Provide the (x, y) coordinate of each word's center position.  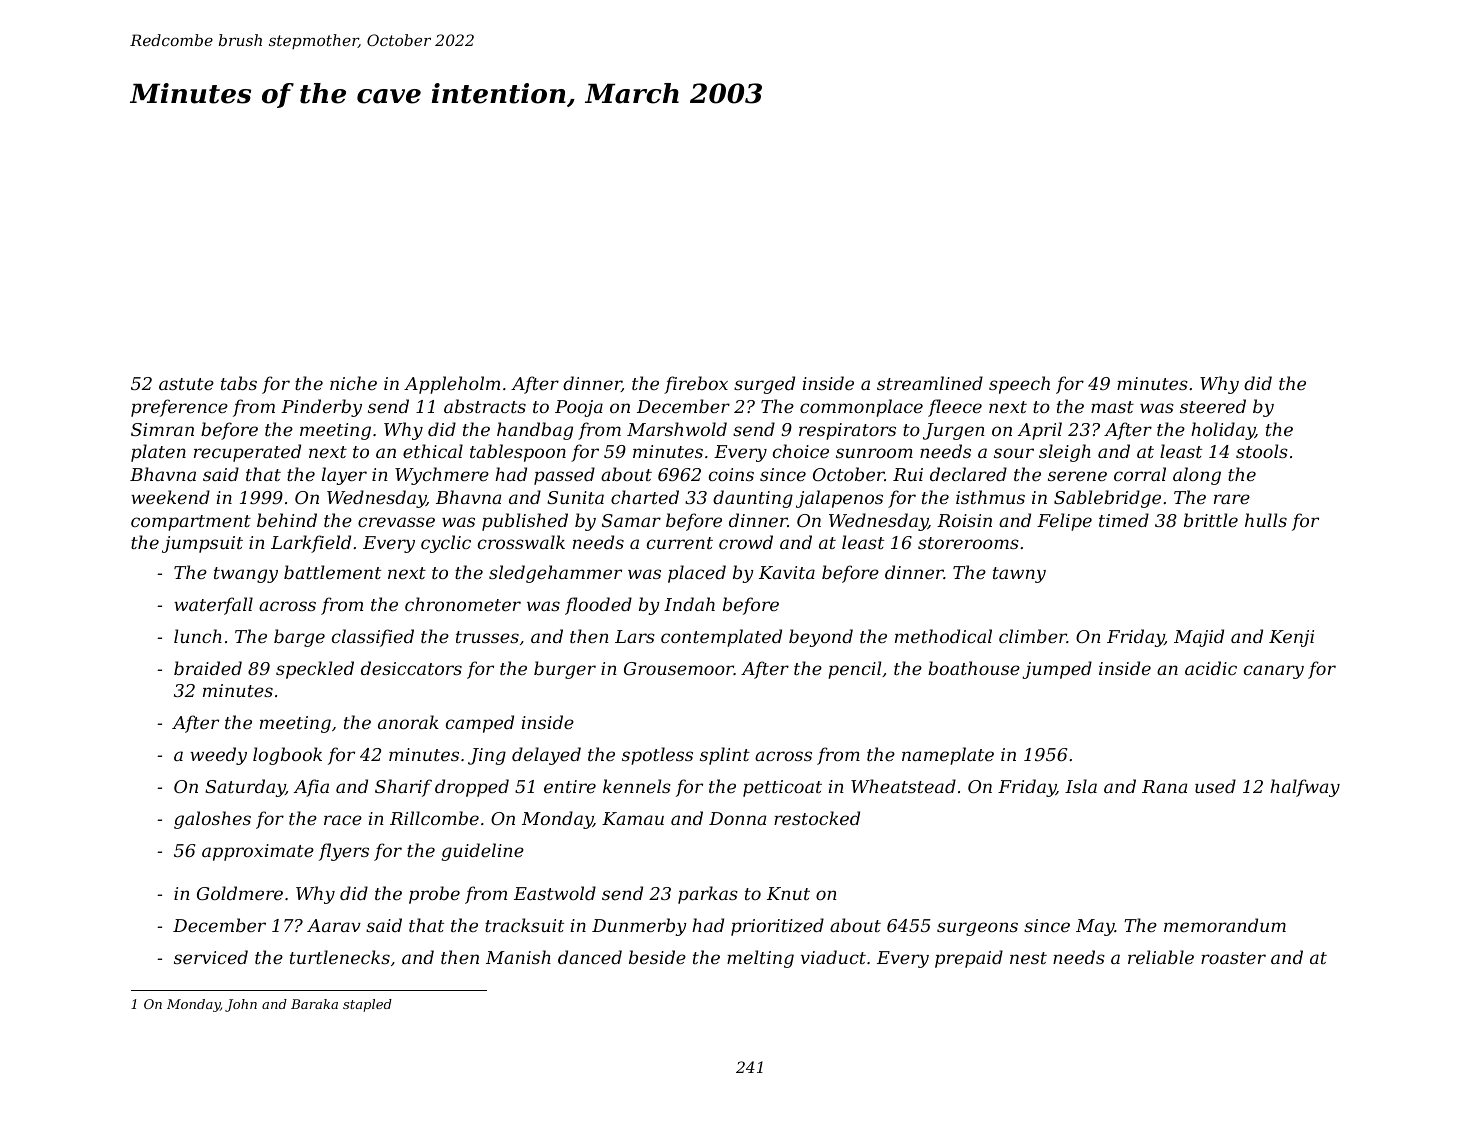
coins (731, 474)
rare (1232, 499)
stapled (367, 1005)
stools (1262, 451)
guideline (483, 852)
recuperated (247, 453)
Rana (1164, 786)
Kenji (1291, 638)
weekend (170, 497)
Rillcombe (434, 818)
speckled (315, 670)
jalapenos (839, 499)
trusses (487, 637)
